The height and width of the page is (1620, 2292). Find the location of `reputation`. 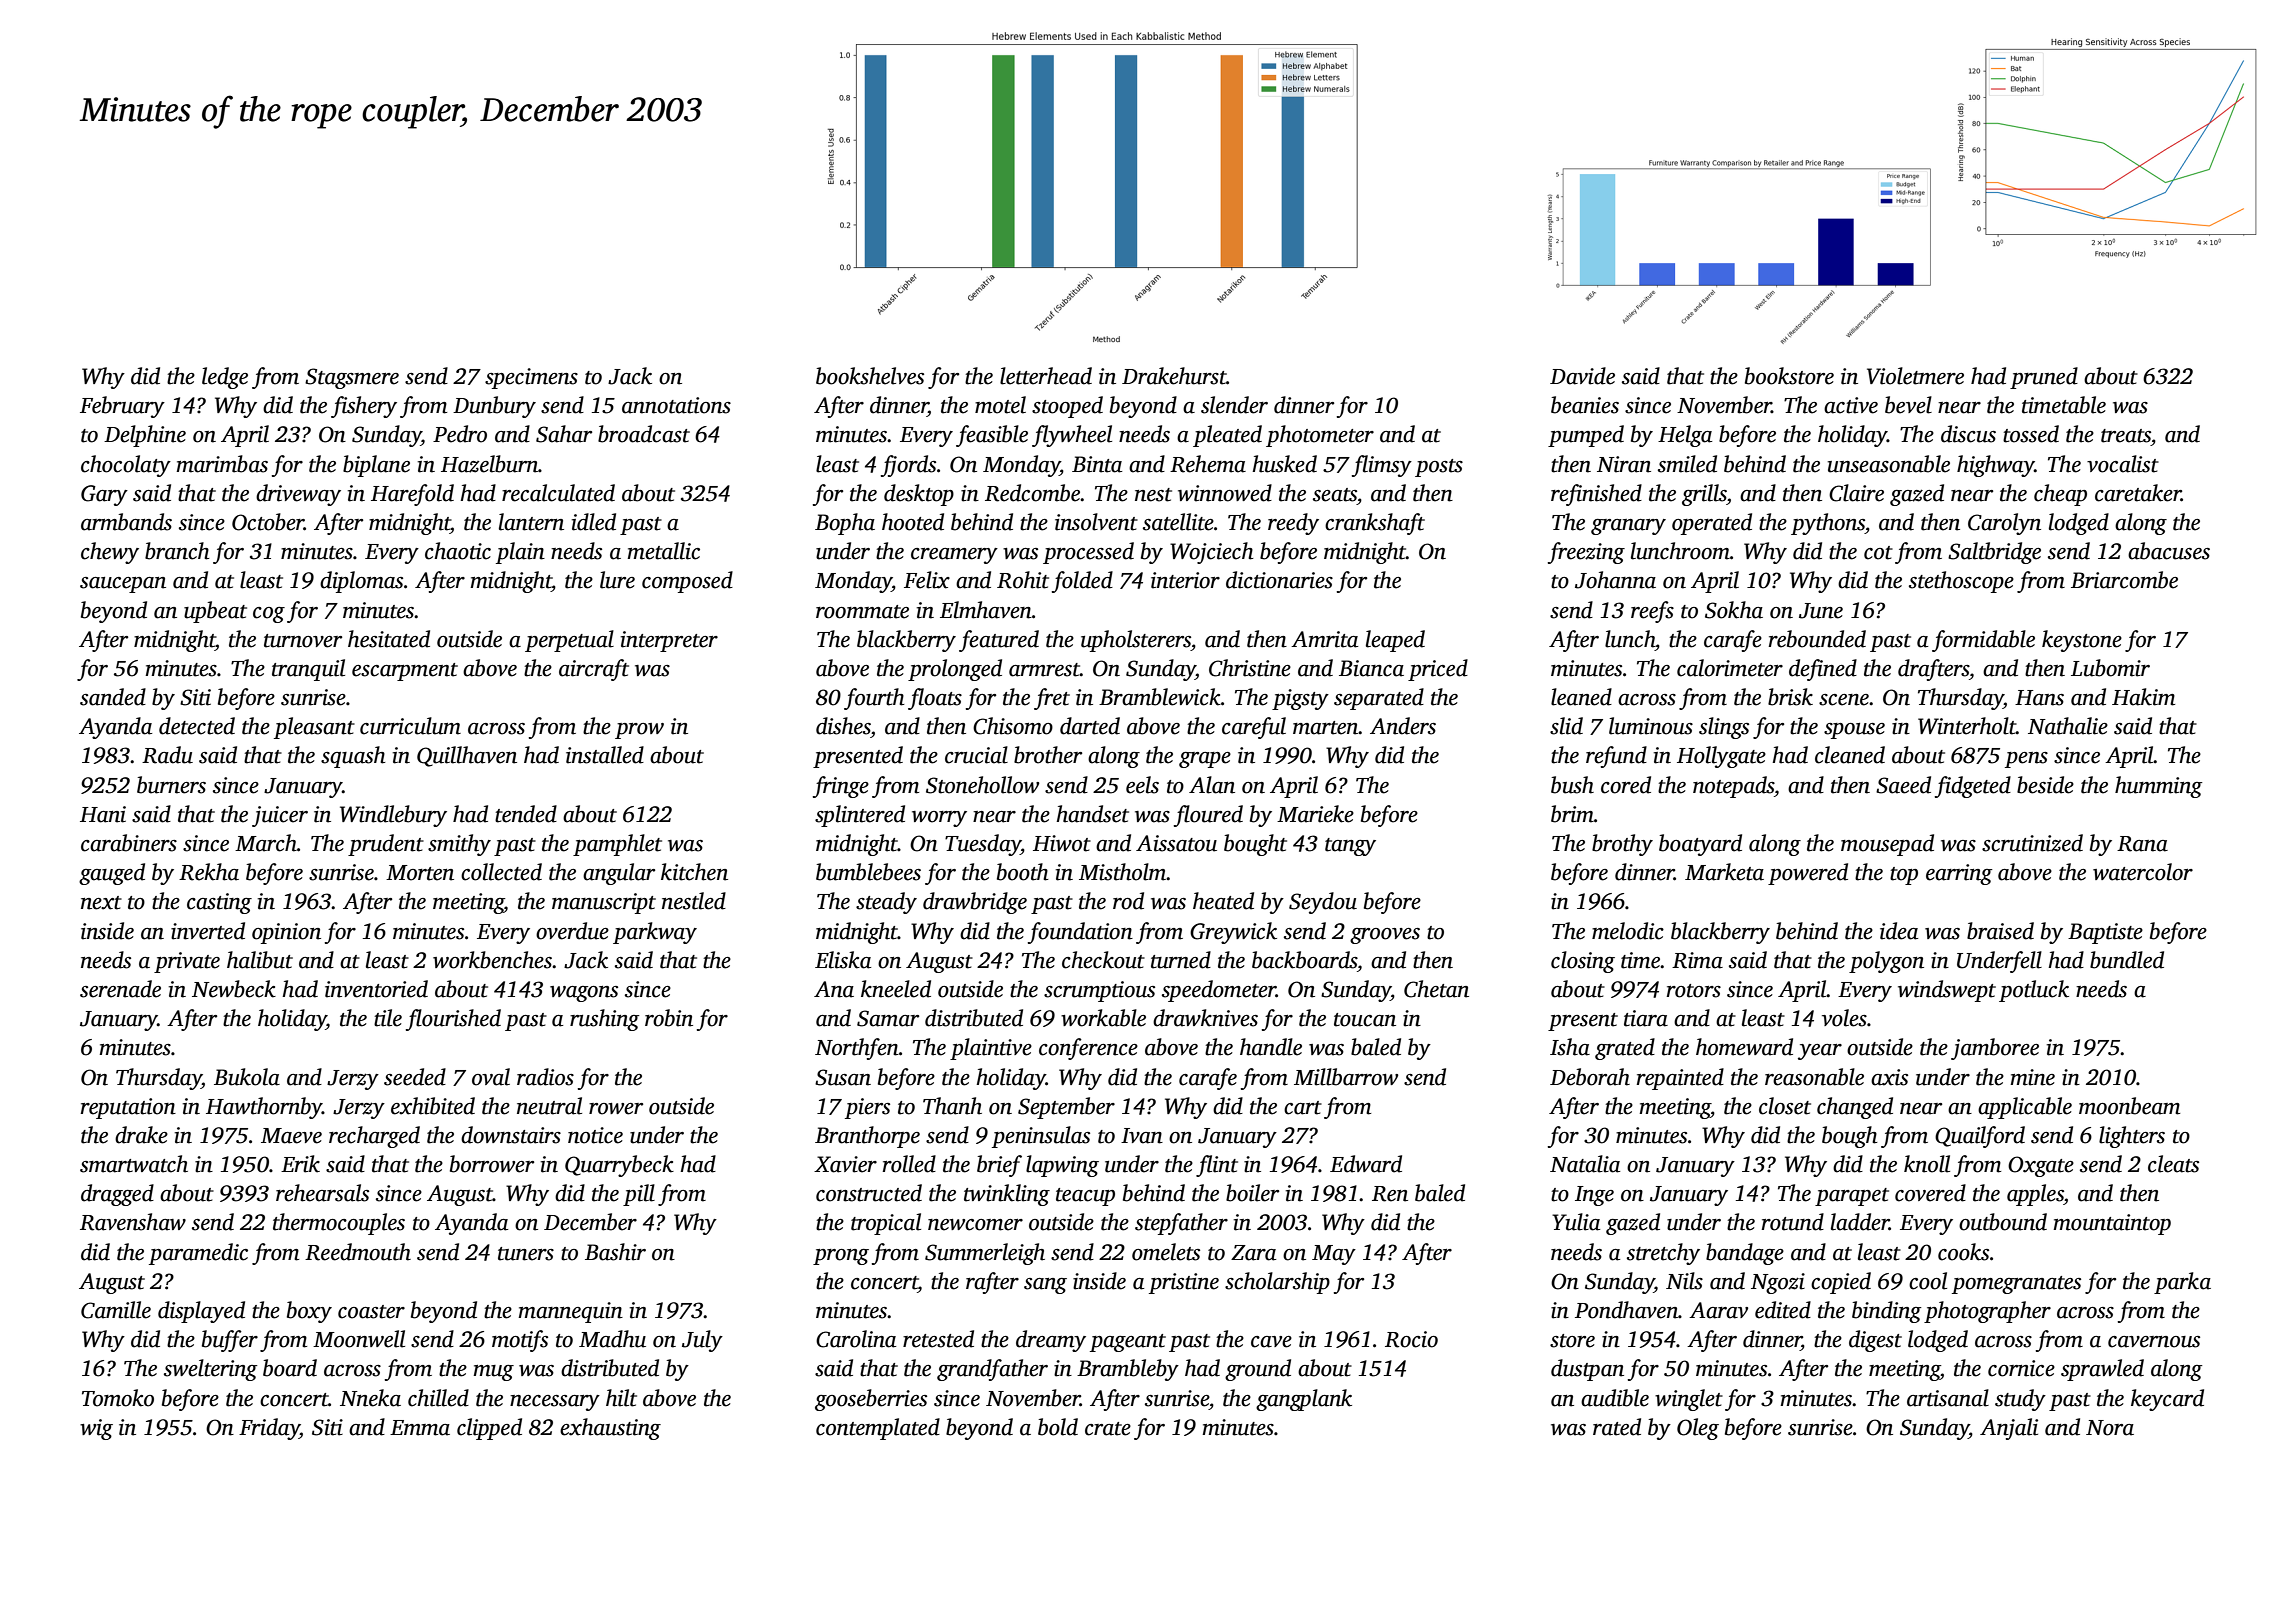

reputation is located at coordinates (128, 1108).
